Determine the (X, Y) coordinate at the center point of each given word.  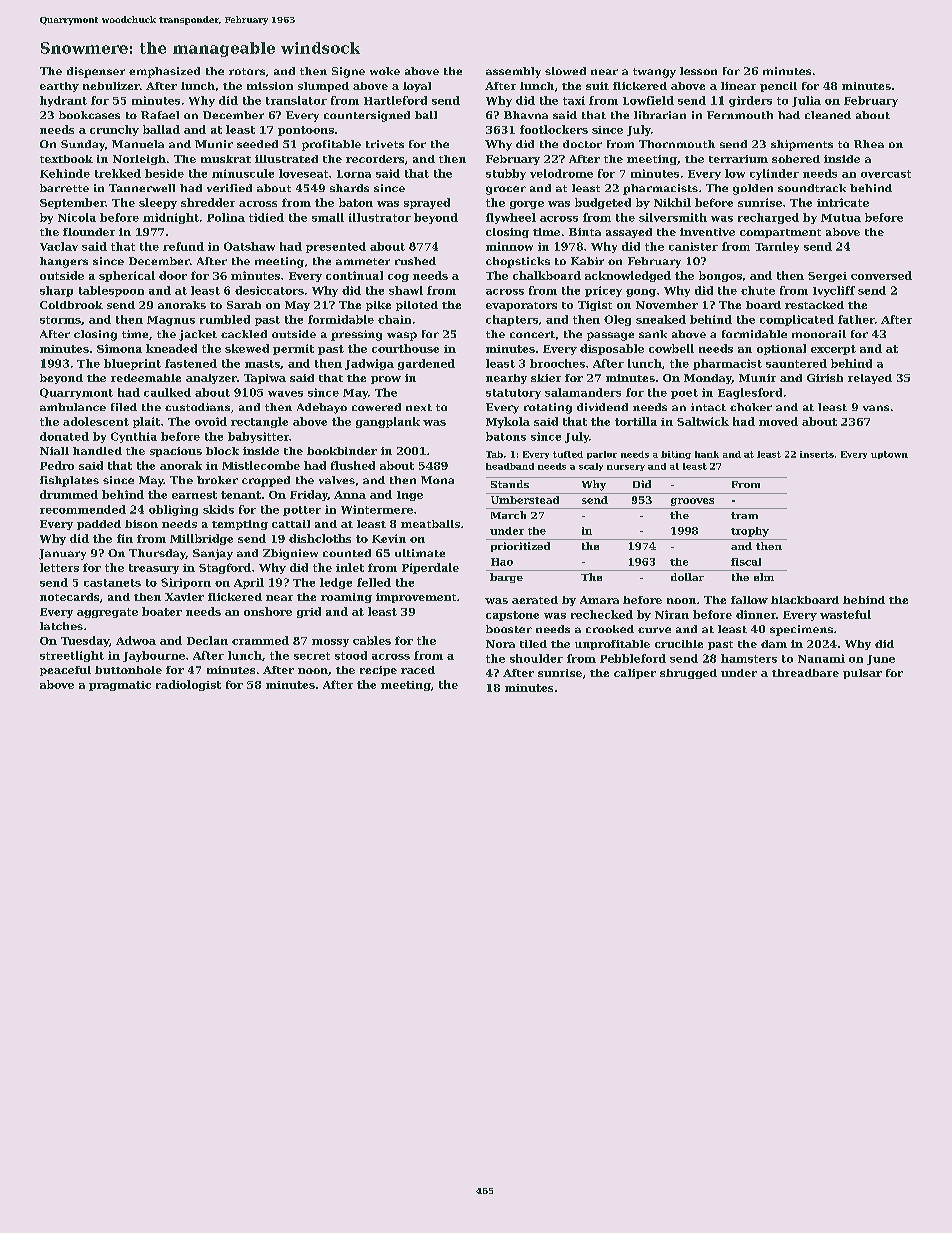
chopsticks (518, 262)
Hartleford (395, 100)
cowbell (671, 348)
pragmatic (120, 686)
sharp (56, 291)
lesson (698, 71)
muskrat (226, 159)
